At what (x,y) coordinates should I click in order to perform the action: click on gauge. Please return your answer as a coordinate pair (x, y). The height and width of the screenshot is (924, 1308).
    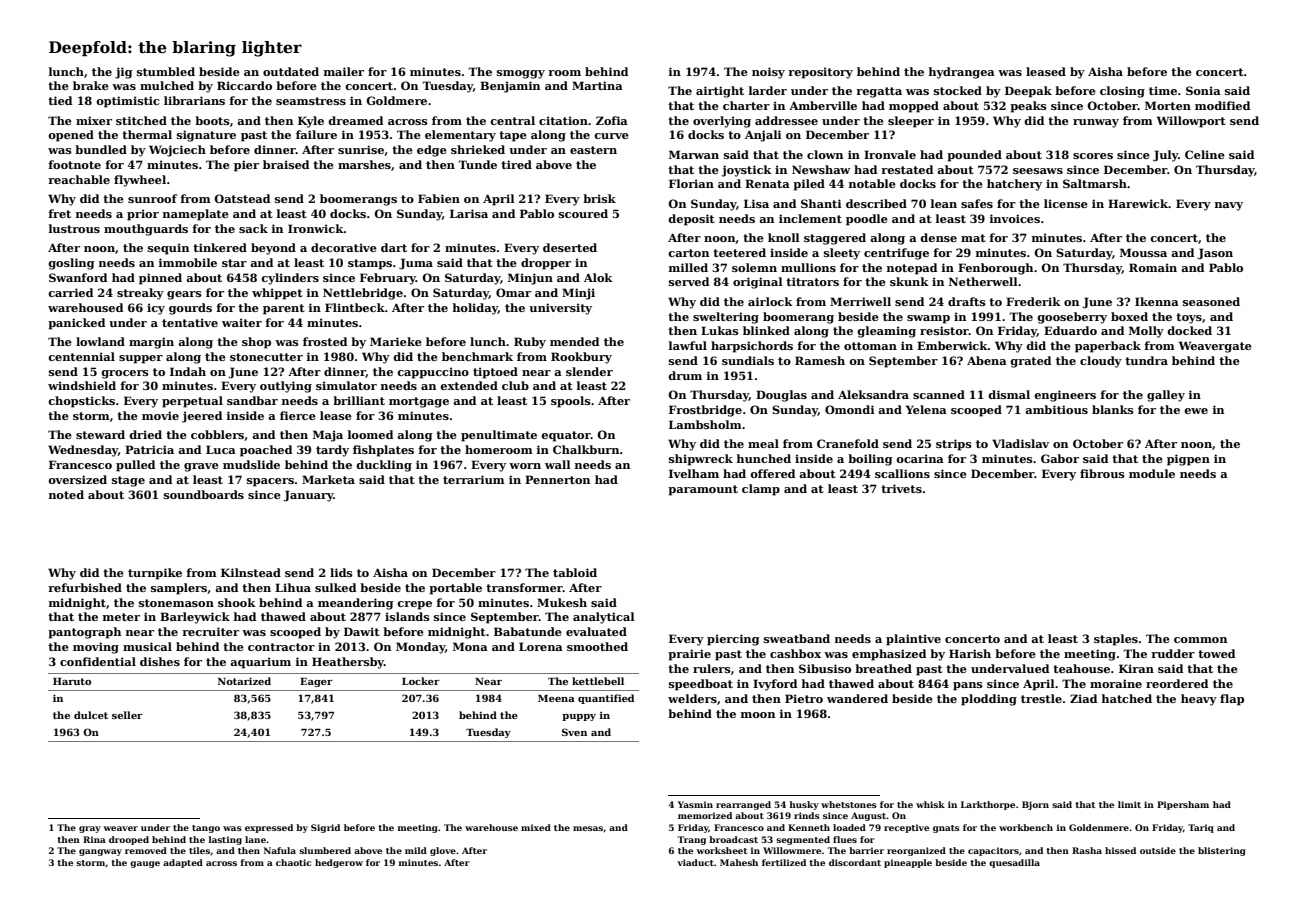
    Looking at the image, I should click on (145, 864).
